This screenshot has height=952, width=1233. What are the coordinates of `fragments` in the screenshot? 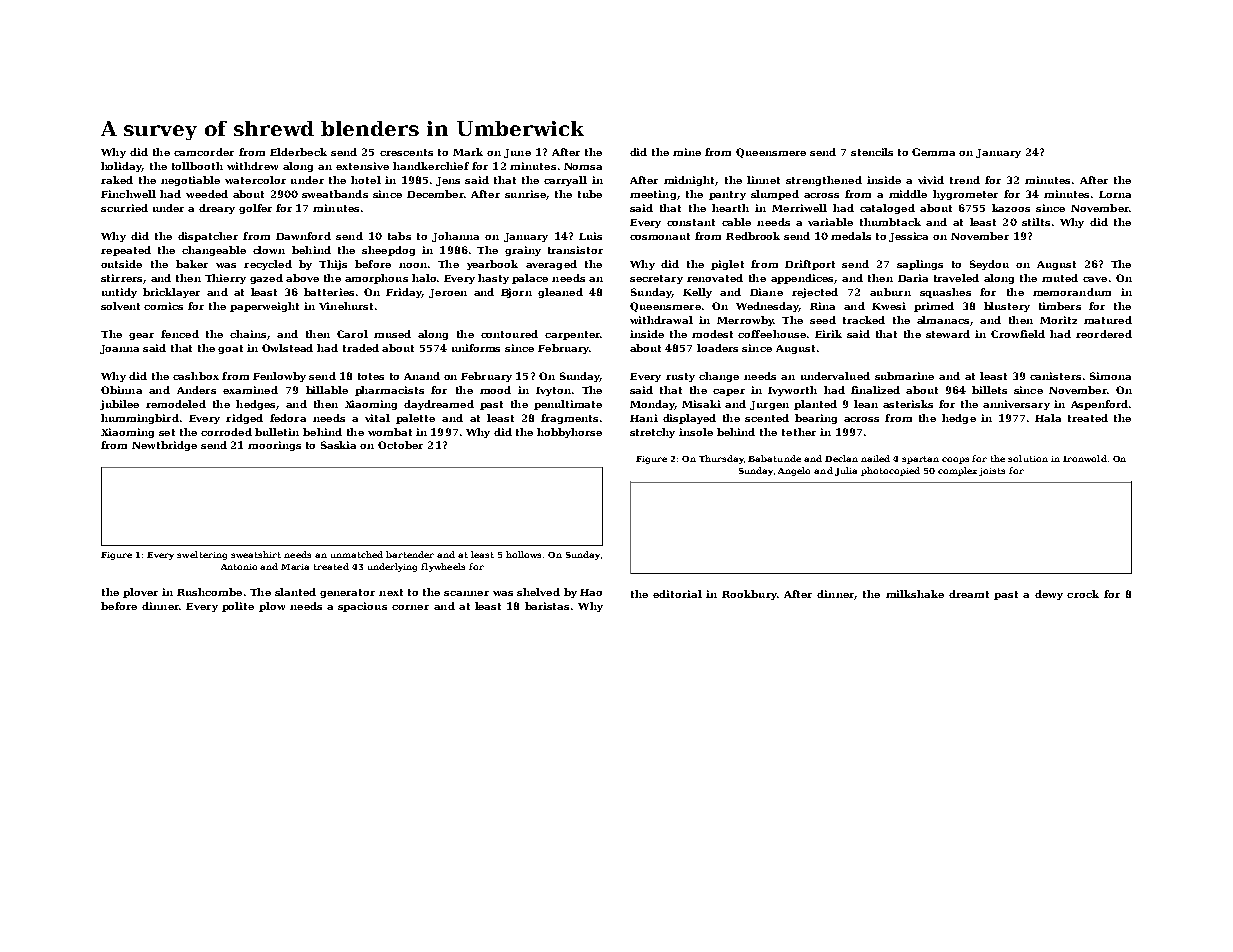 It's located at (569, 419).
